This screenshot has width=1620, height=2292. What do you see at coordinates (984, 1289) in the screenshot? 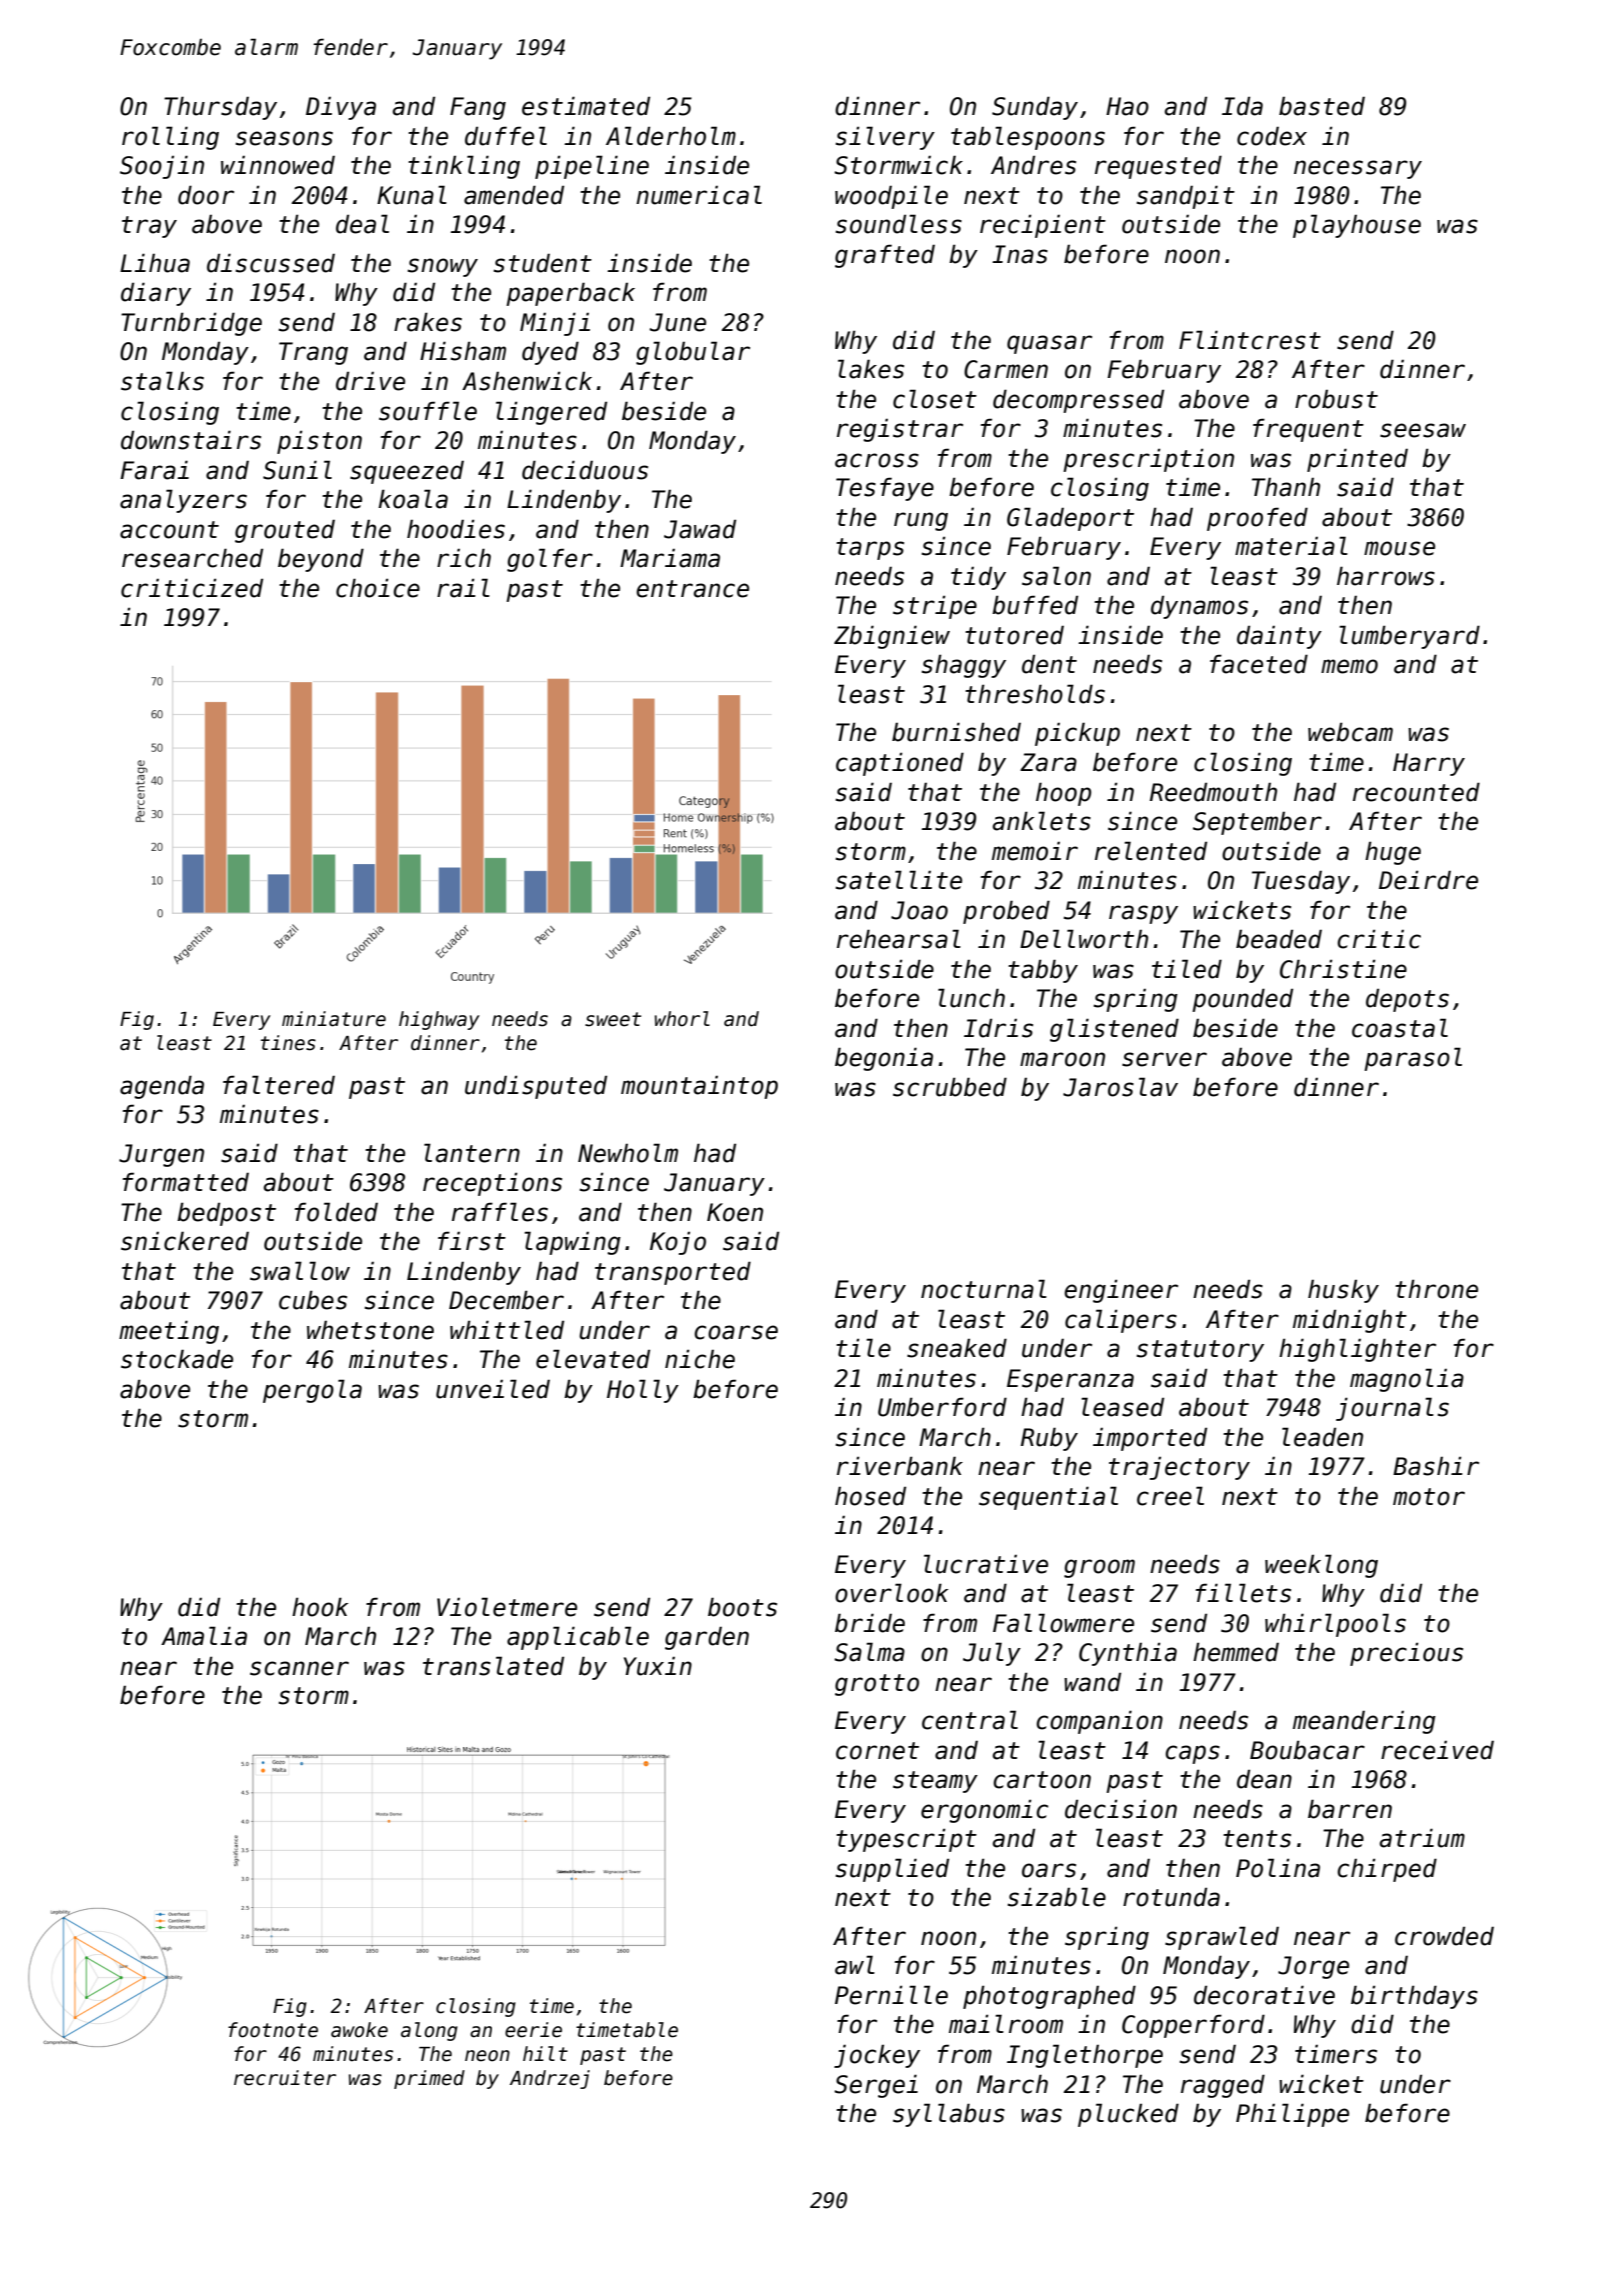
I see `nocturnal` at bounding box center [984, 1289].
